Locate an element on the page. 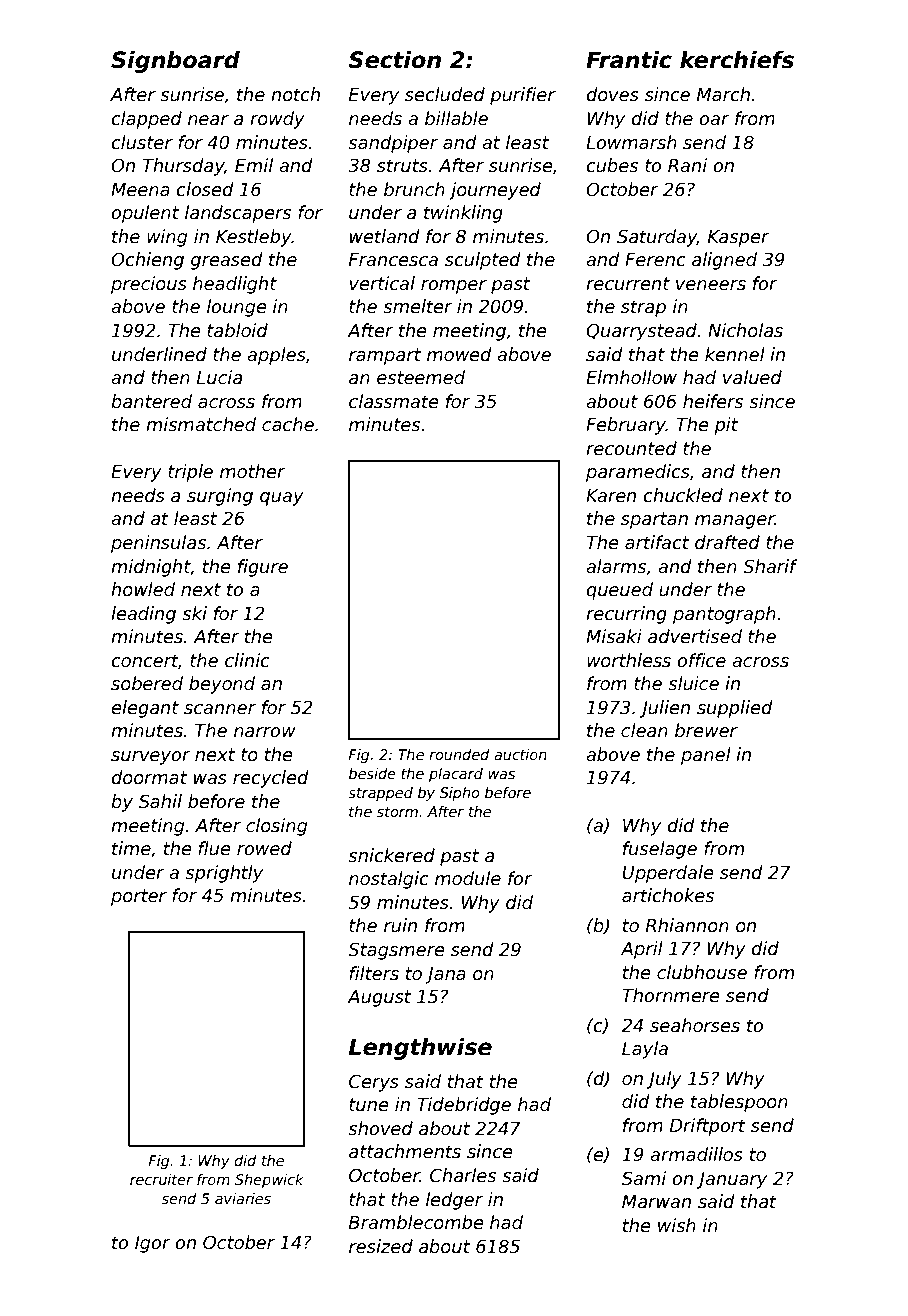  kerchiefs is located at coordinates (737, 60).
